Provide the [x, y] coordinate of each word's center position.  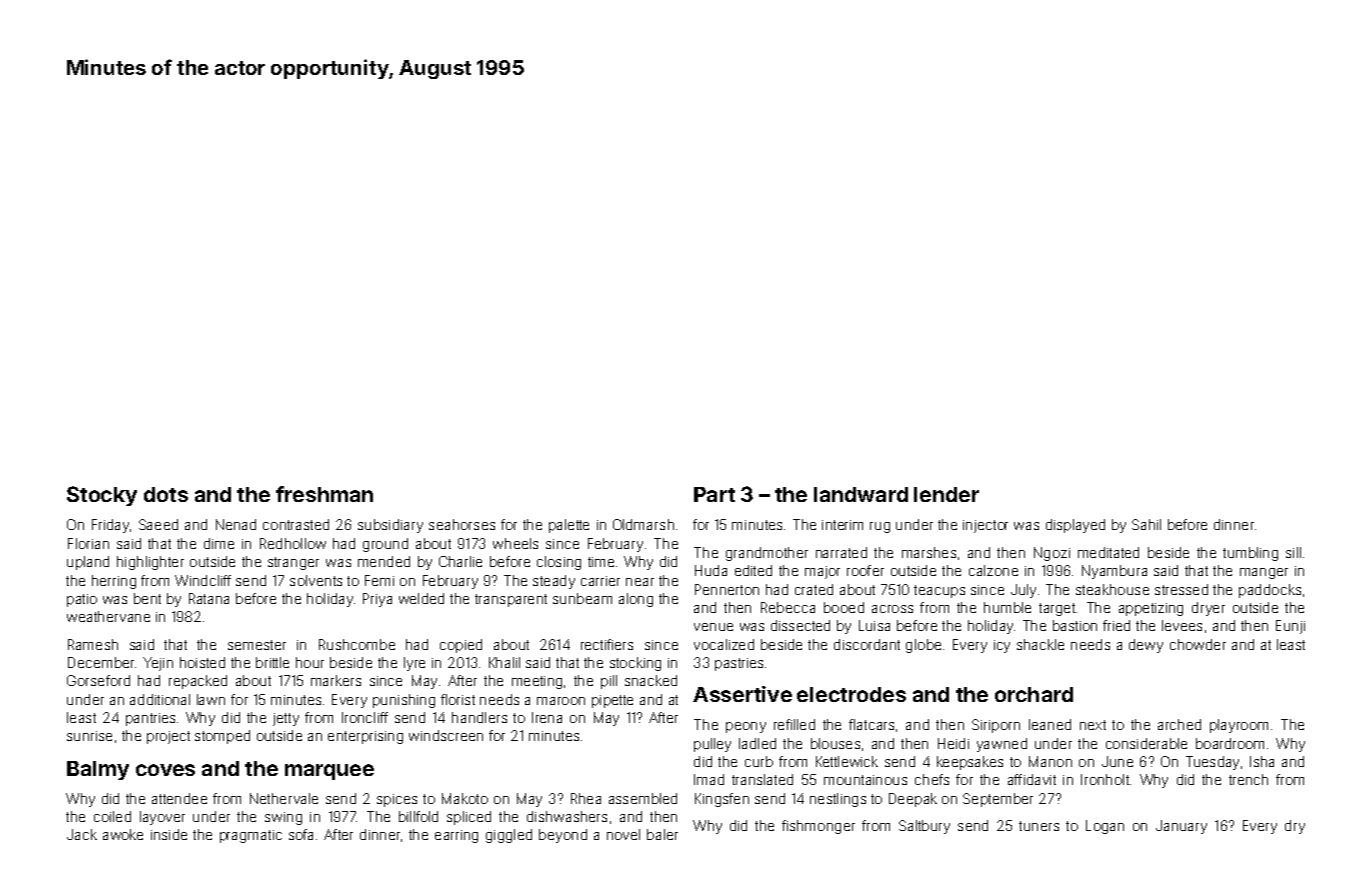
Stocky [102, 496]
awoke [123, 834]
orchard [1034, 694]
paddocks [1270, 591]
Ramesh [93, 644]
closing [559, 563]
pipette [612, 701]
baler [662, 834]
